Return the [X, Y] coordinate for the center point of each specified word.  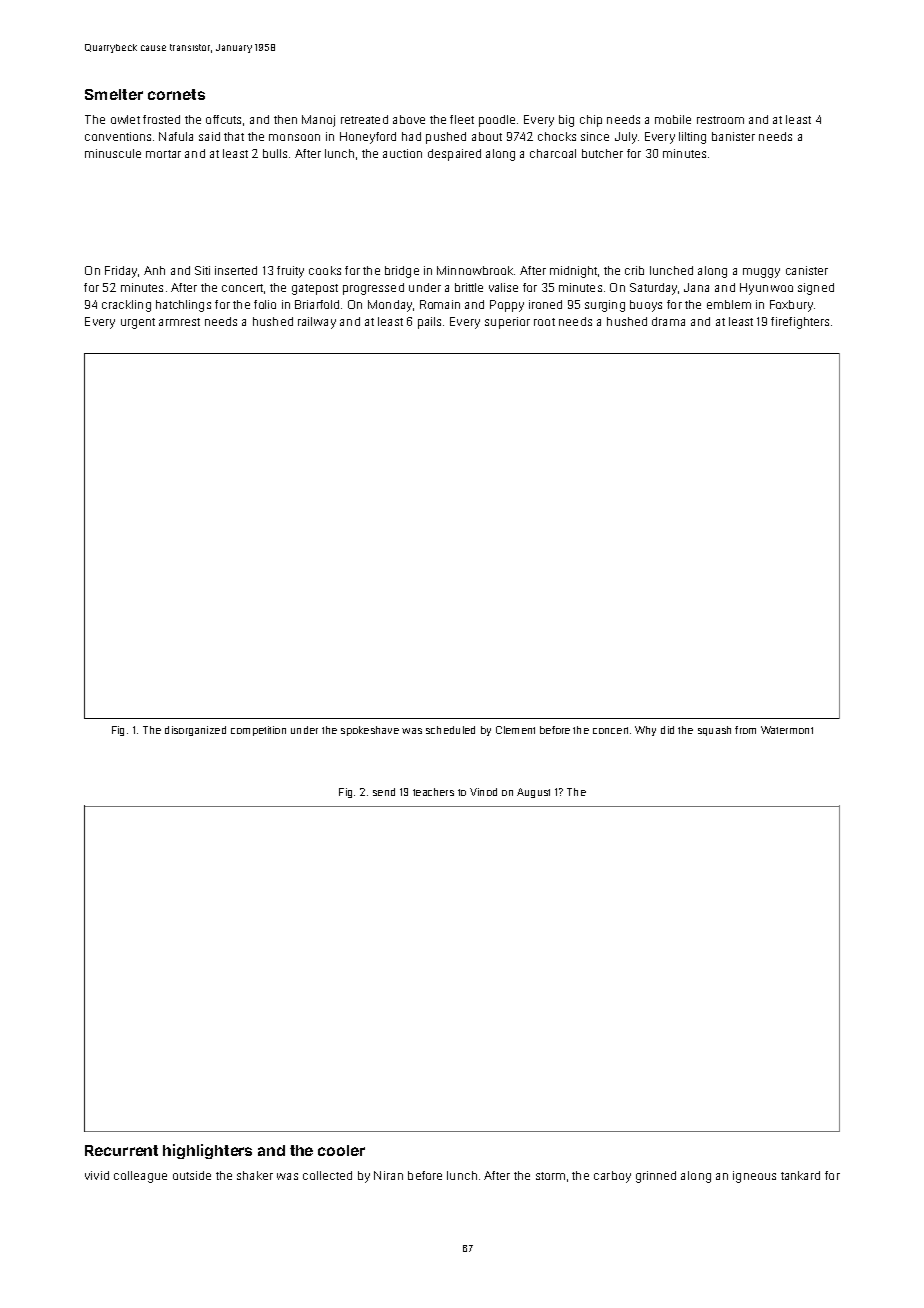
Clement [515, 730]
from [745, 730]
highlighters [207, 1151]
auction [402, 153]
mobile [673, 119]
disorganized [195, 731]
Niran [388, 1175]
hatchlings [183, 306]
